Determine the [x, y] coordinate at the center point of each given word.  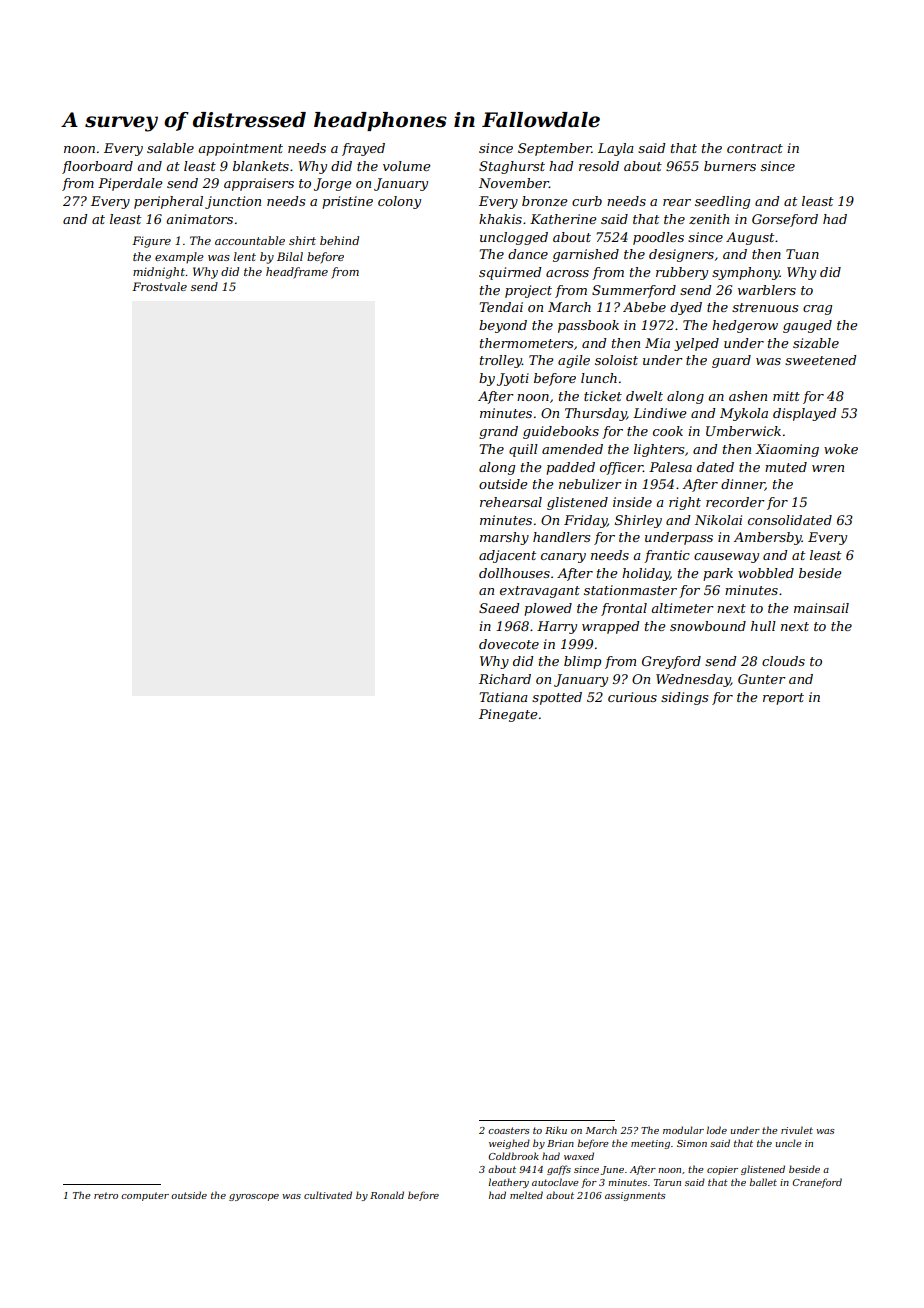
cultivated [328, 1195]
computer [145, 1196]
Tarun [667, 1182]
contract [755, 148]
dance [528, 254]
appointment [240, 149]
